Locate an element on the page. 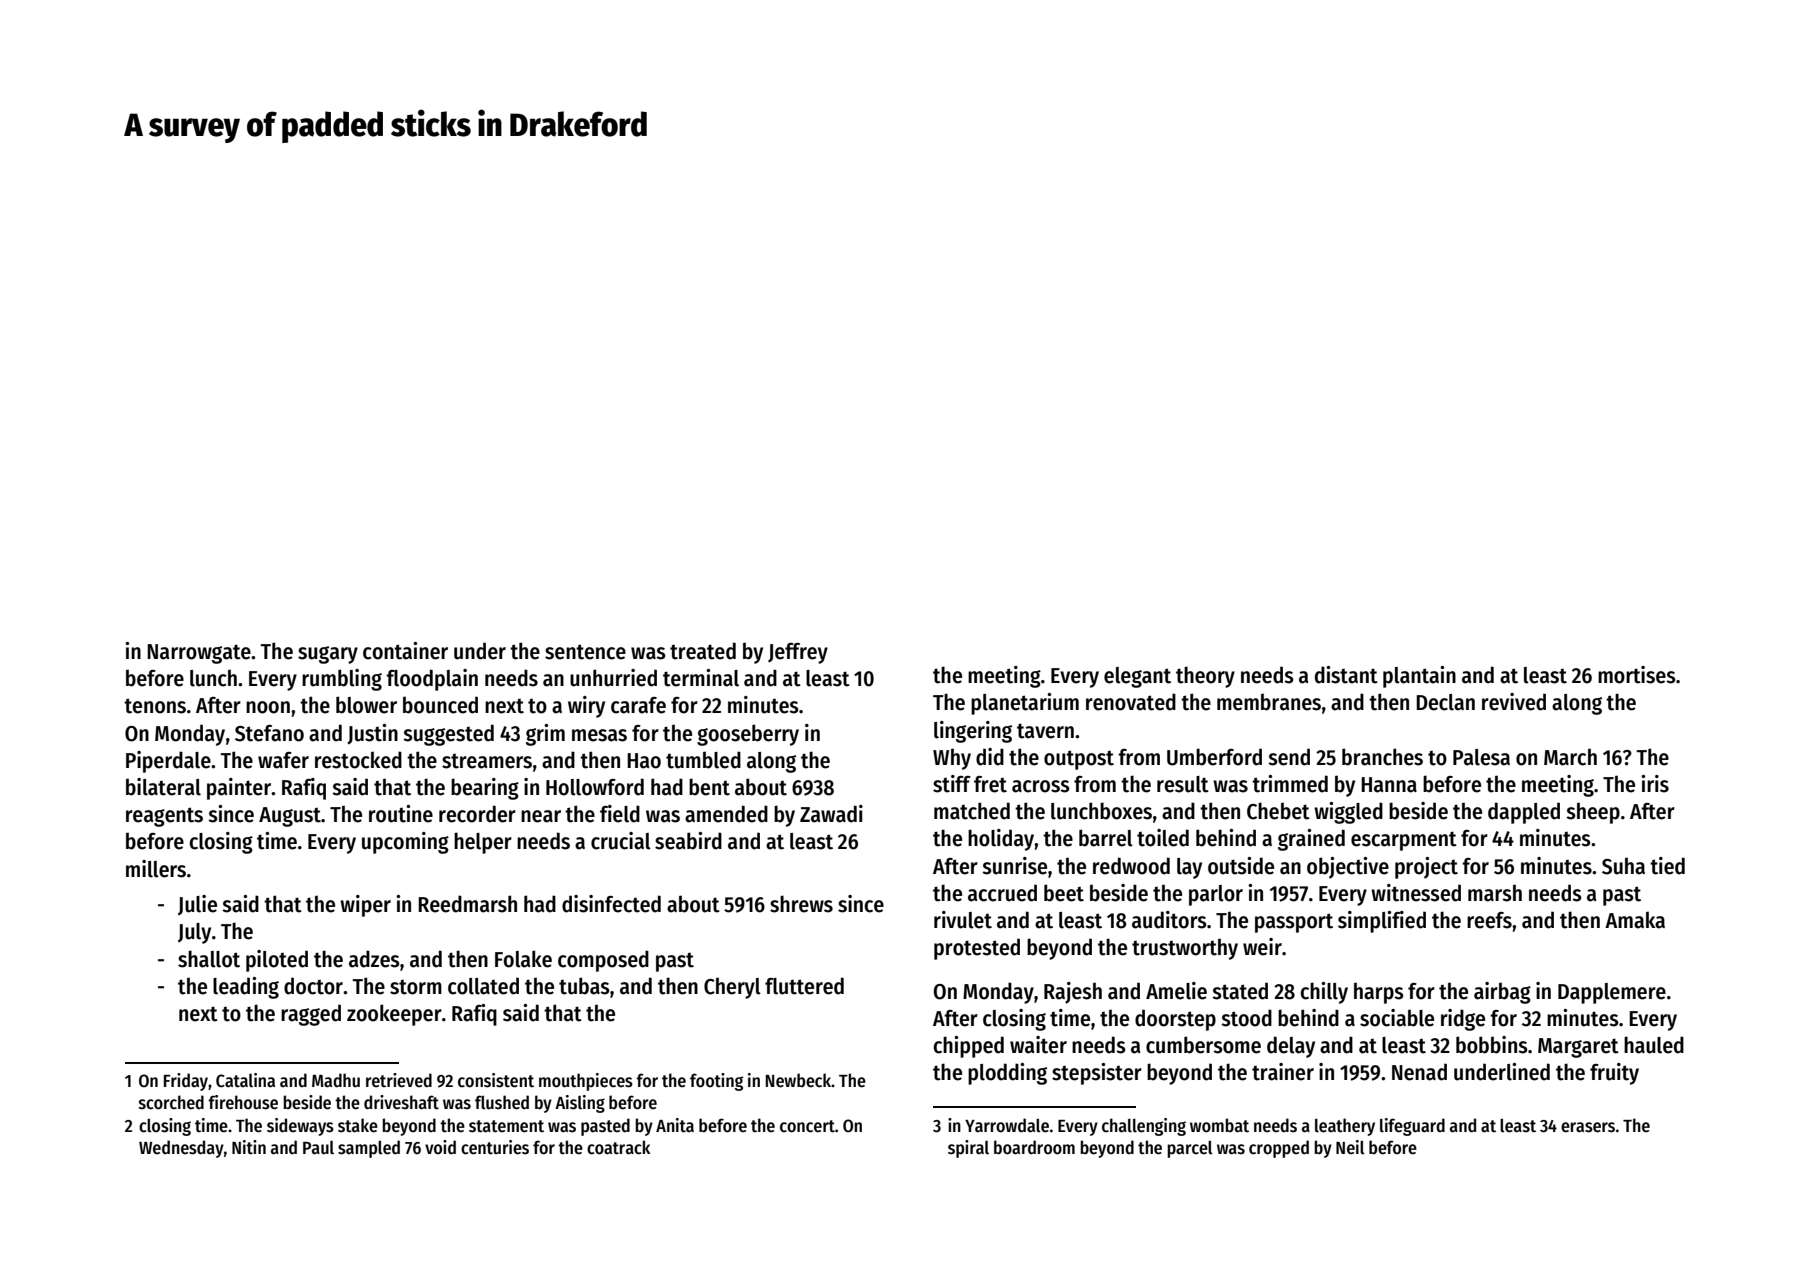 The height and width of the page is (1286, 1819). Jeffrey is located at coordinates (798, 653).
